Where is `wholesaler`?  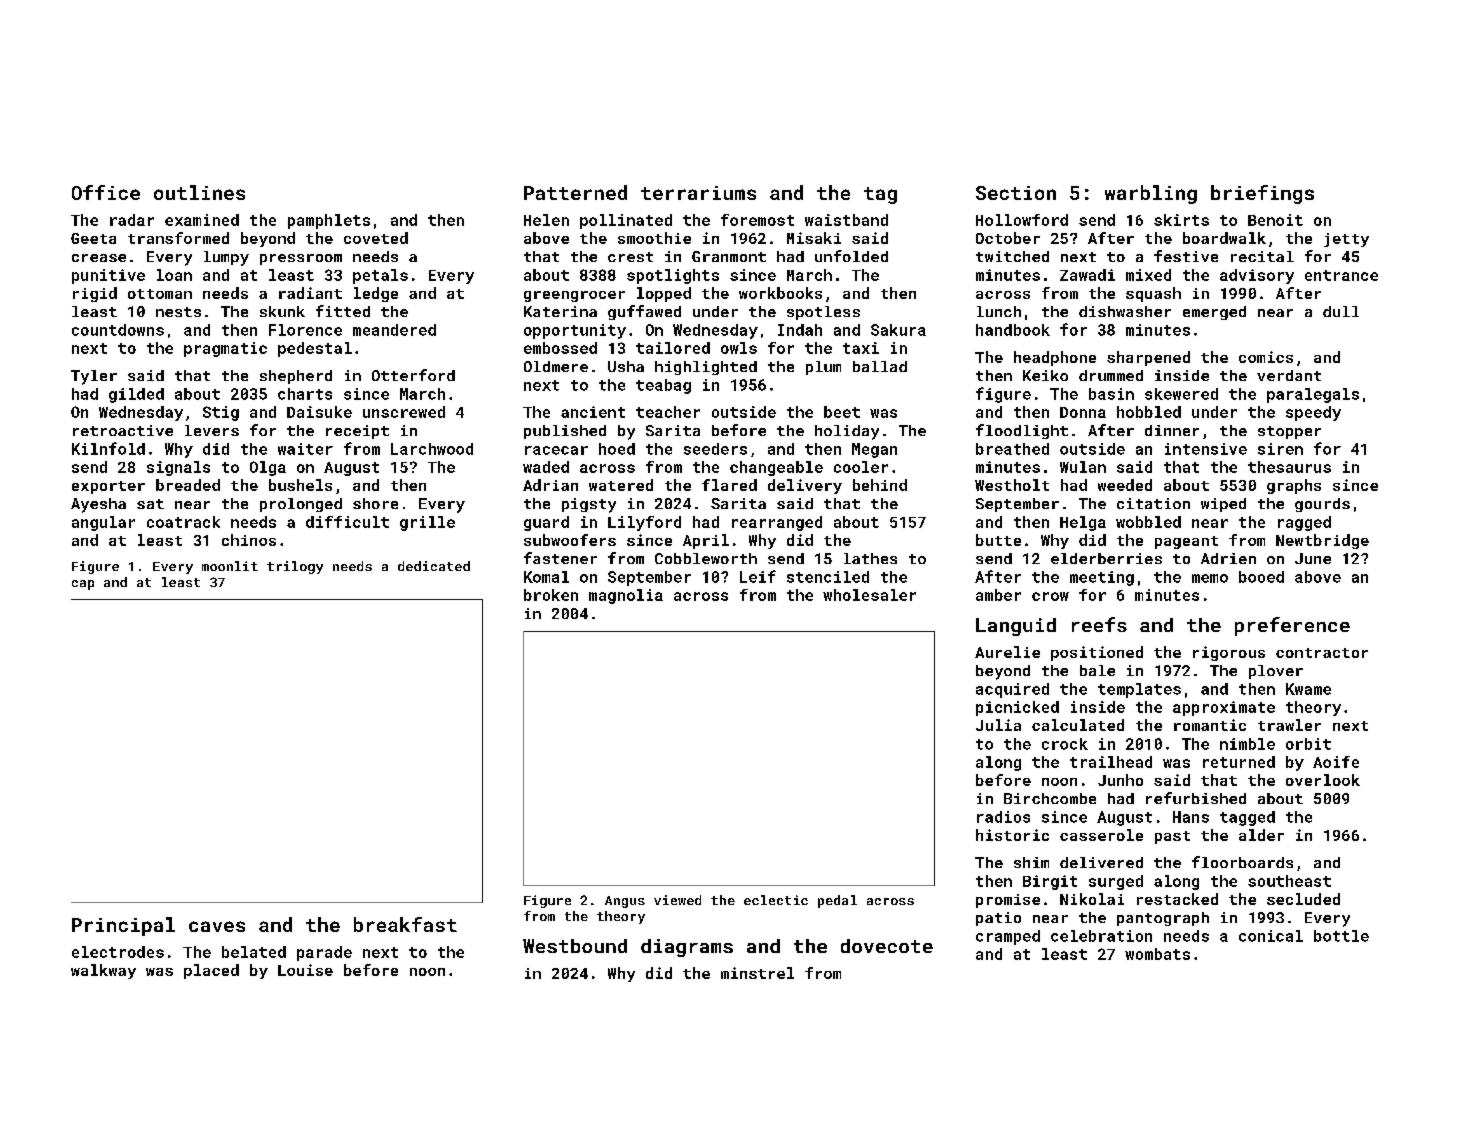
wholesaler is located at coordinates (869, 595).
